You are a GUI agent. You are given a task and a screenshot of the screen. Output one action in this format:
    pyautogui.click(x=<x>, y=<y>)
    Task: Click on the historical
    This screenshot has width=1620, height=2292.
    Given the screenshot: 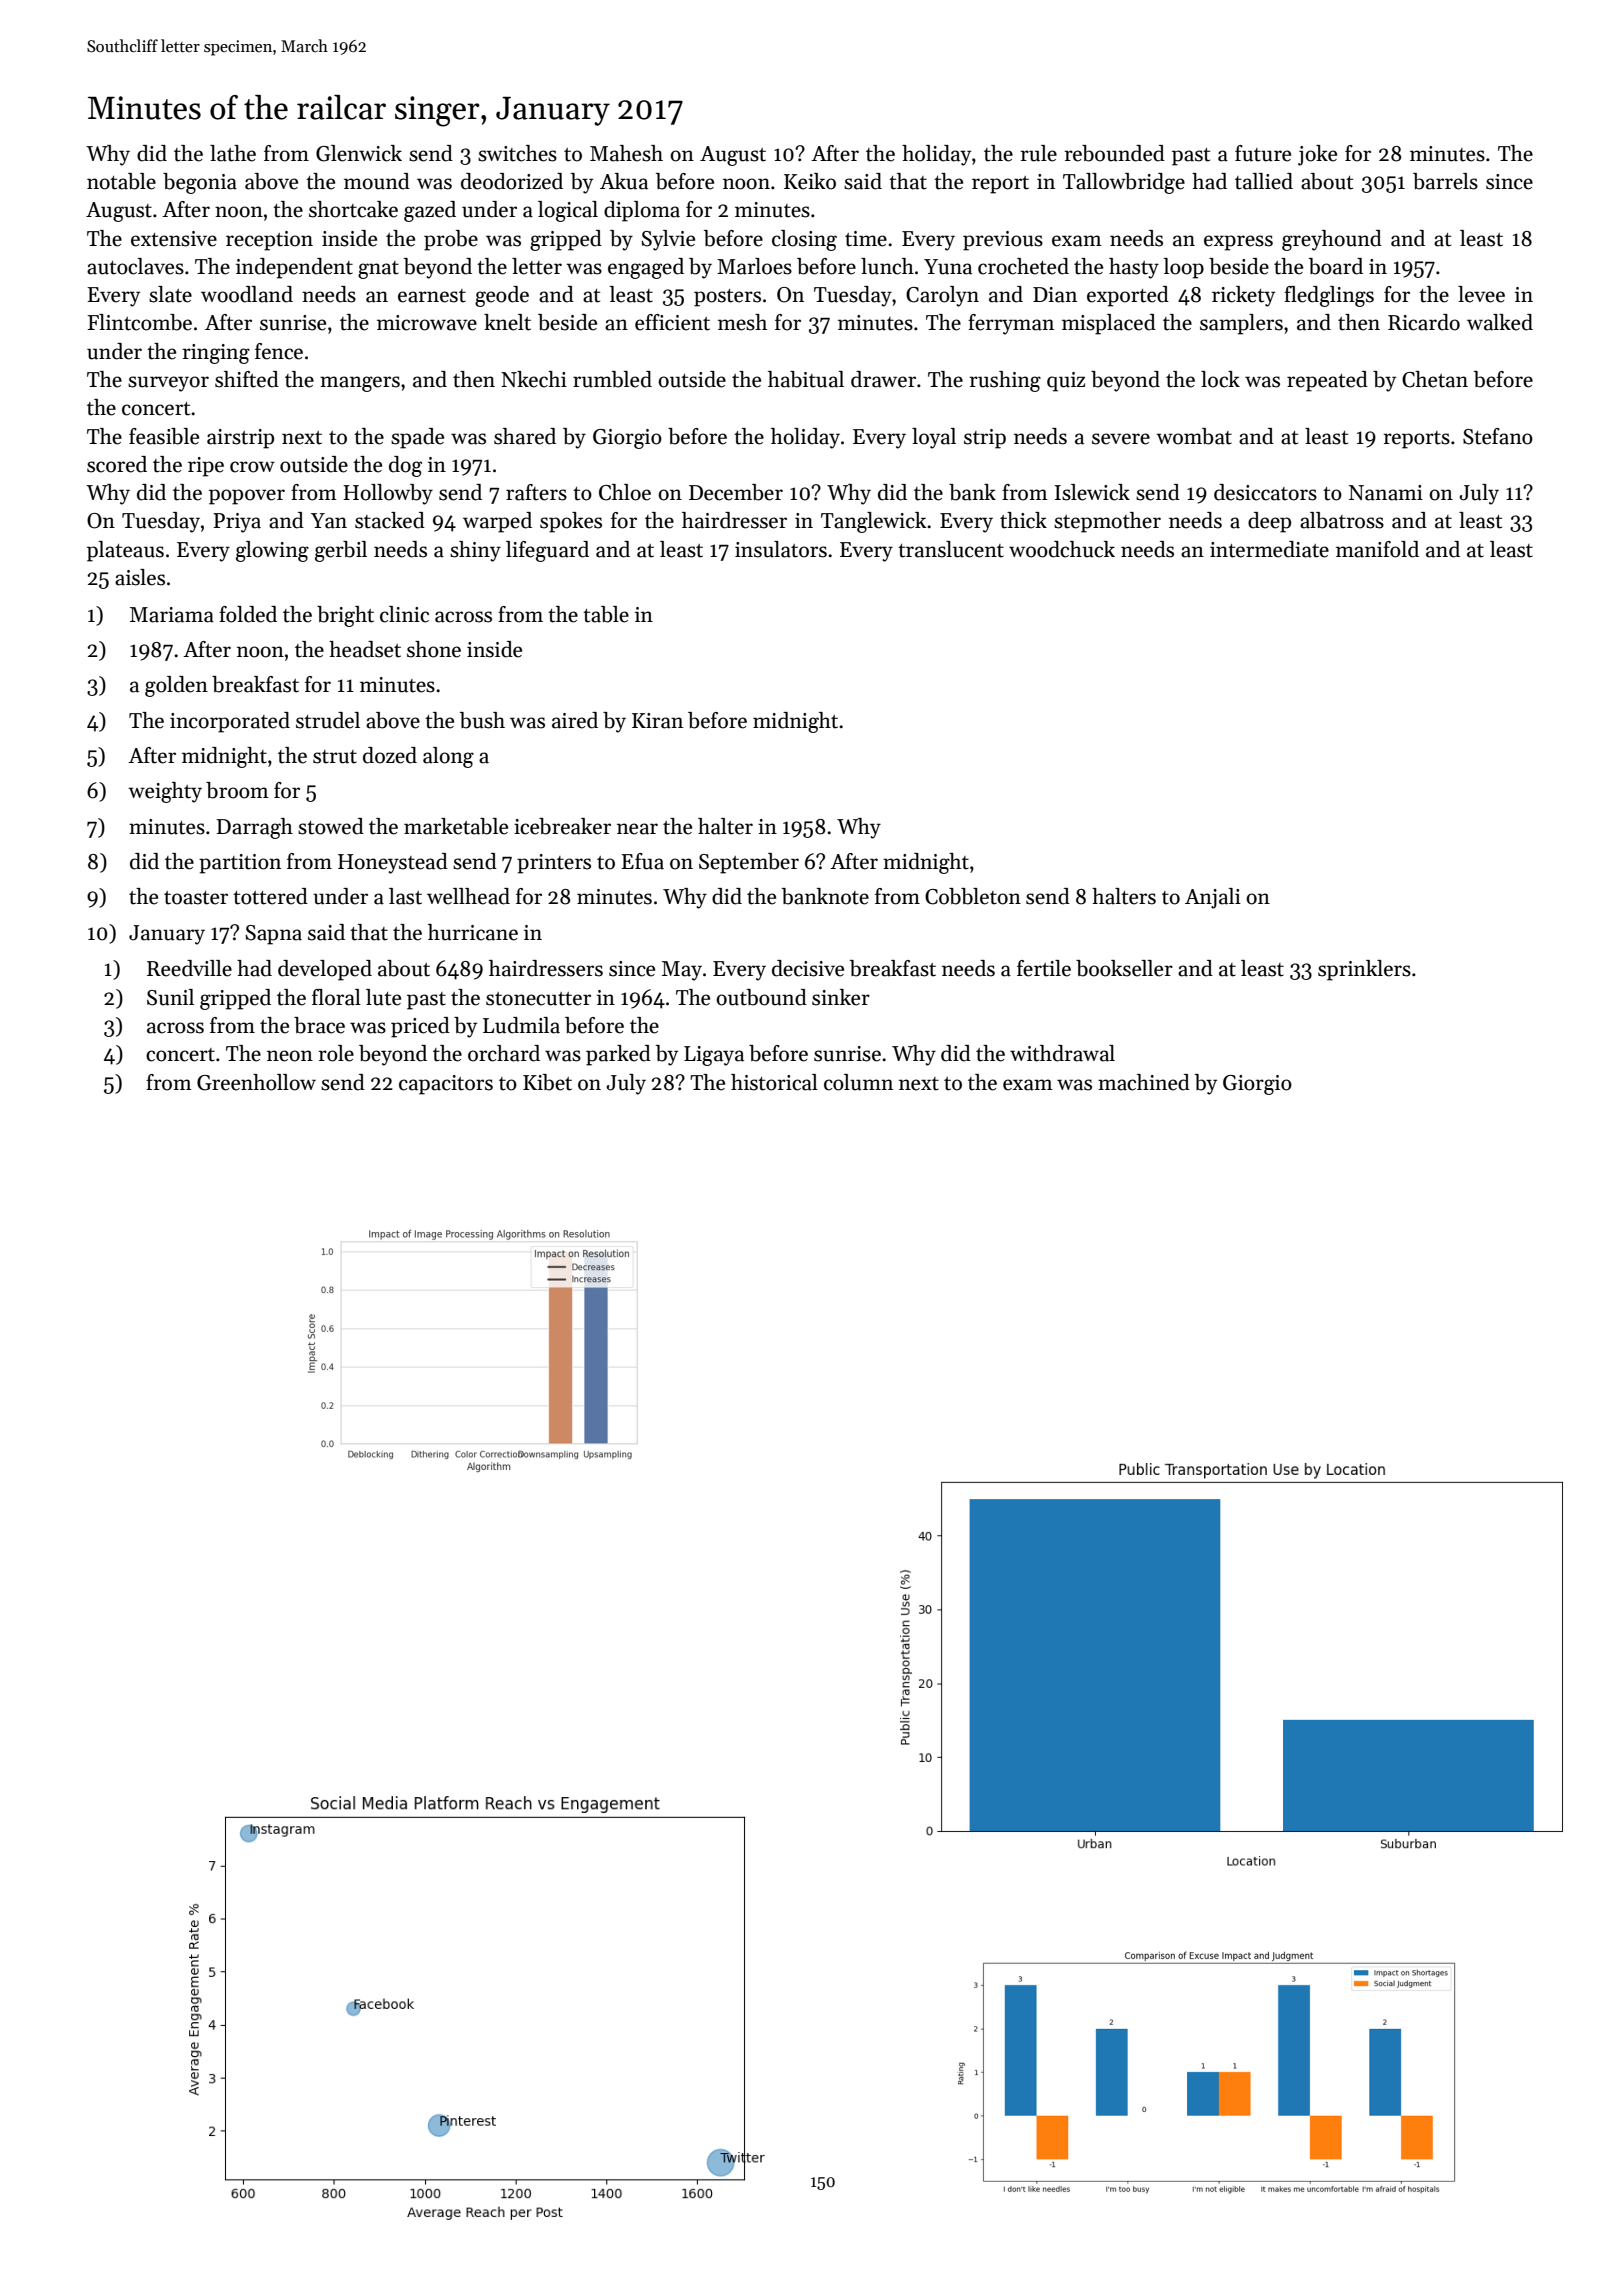 What is the action you would take?
    pyautogui.click(x=774, y=1082)
